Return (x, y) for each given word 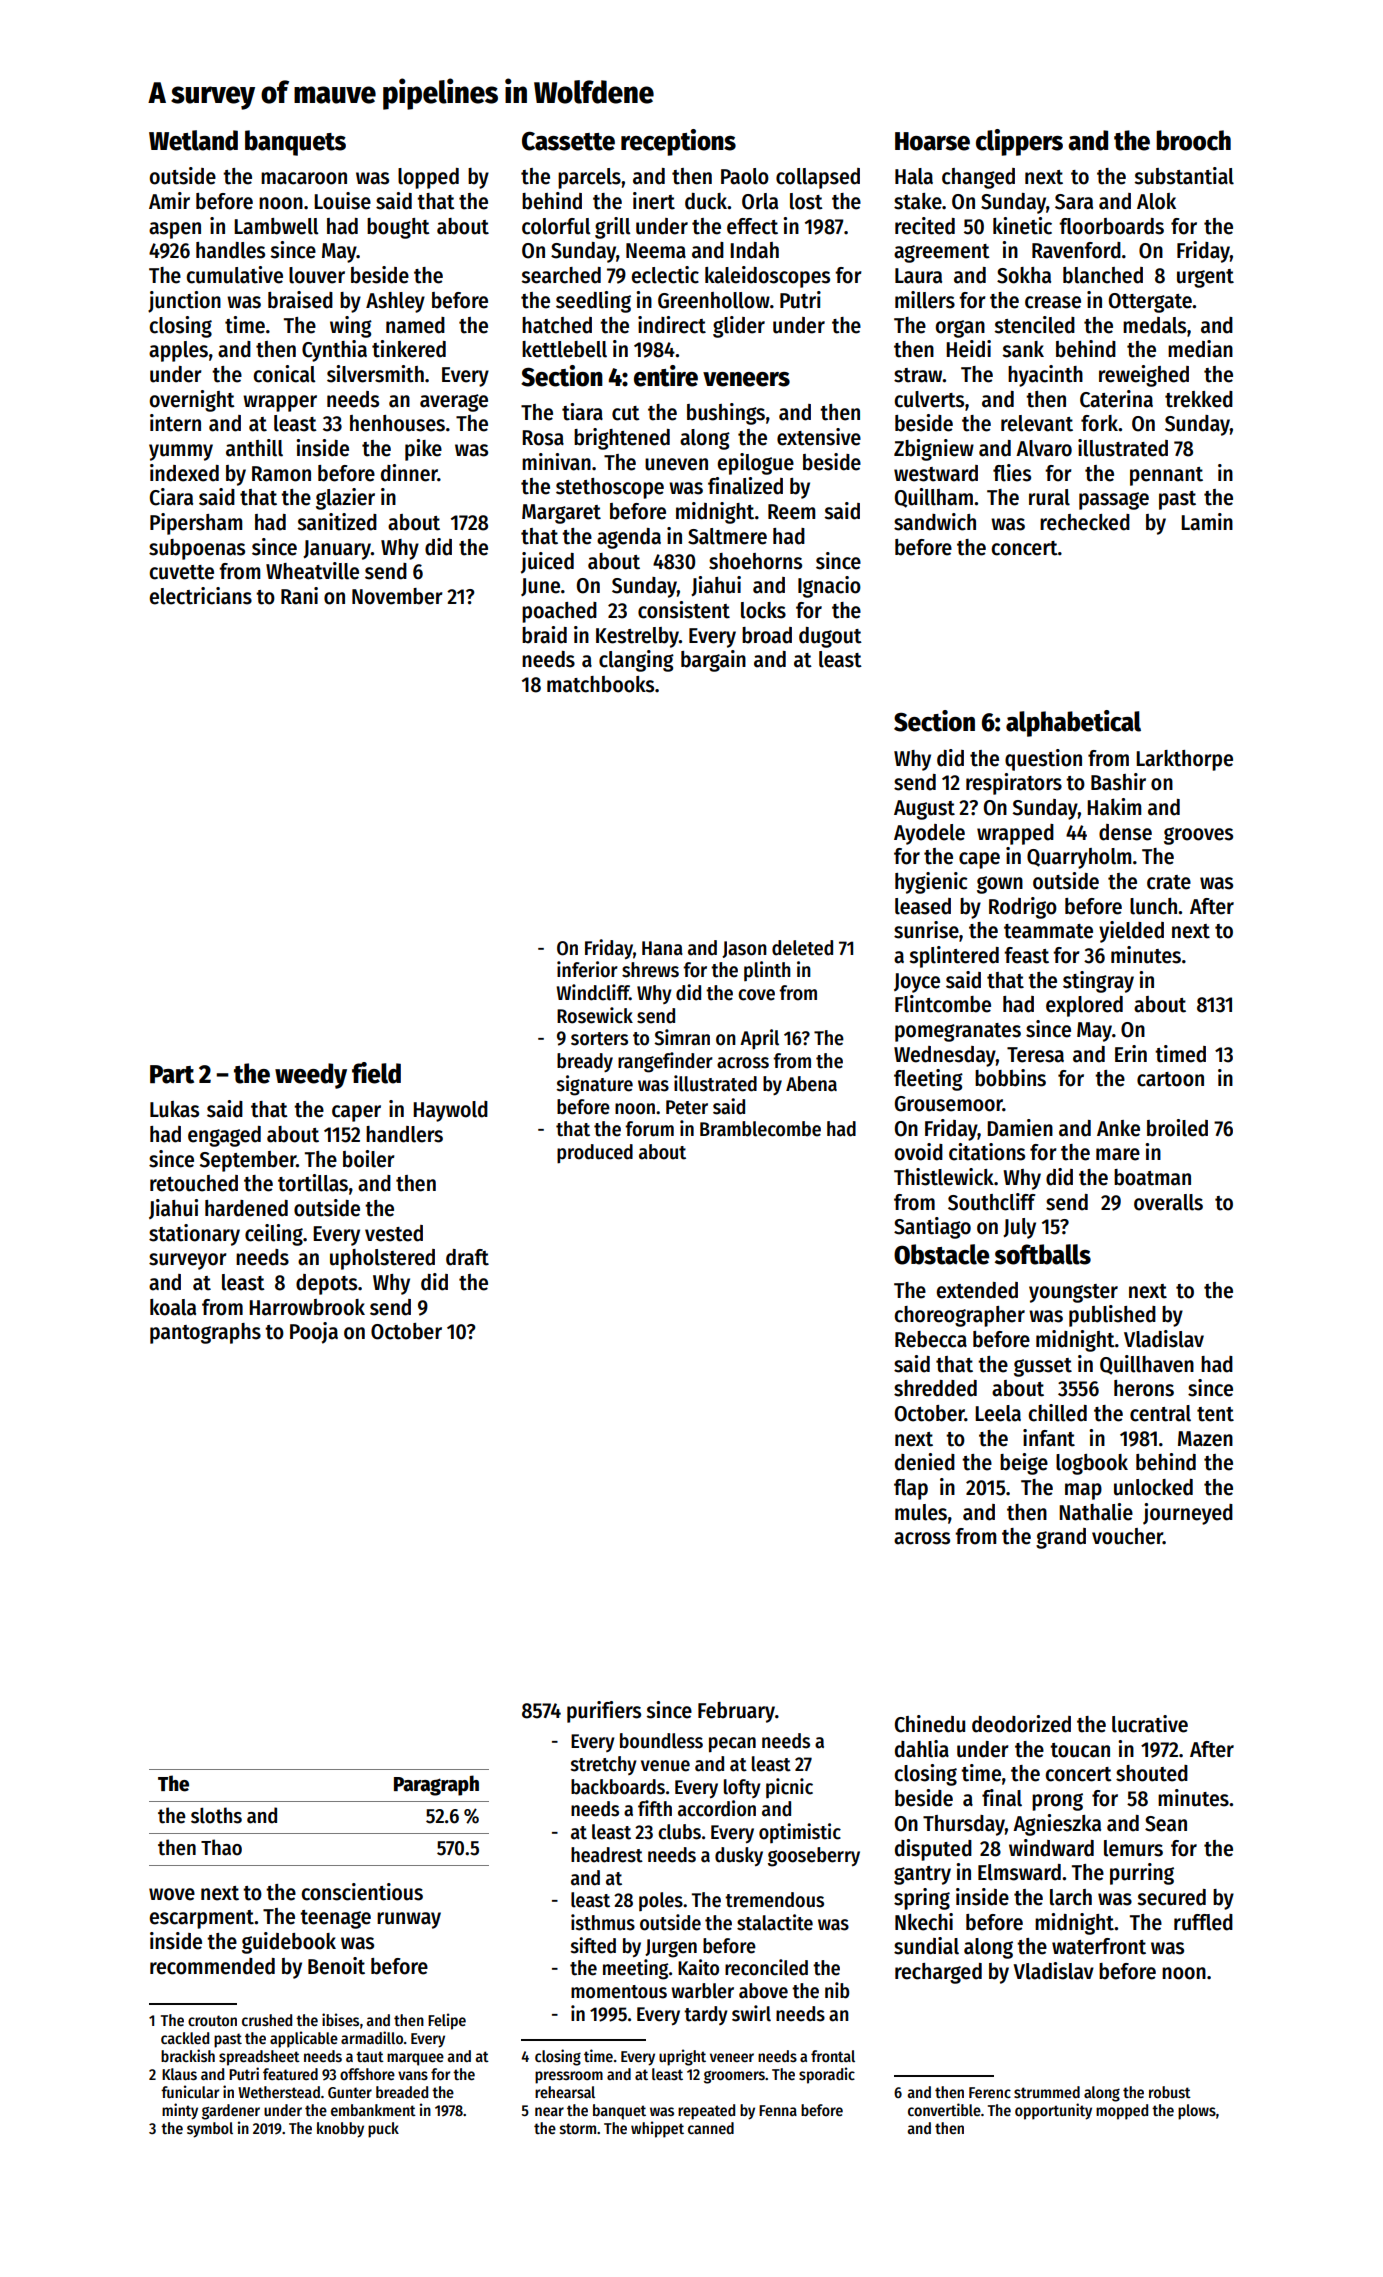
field (376, 1073)
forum (649, 1129)
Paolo (745, 176)
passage (1114, 501)
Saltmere (727, 536)
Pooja (314, 1333)
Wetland (193, 140)
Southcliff (992, 1202)
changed (978, 178)
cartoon (1170, 1079)
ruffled (1203, 1922)
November (397, 596)
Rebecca (931, 1339)
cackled (185, 2038)
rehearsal (565, 2092)
